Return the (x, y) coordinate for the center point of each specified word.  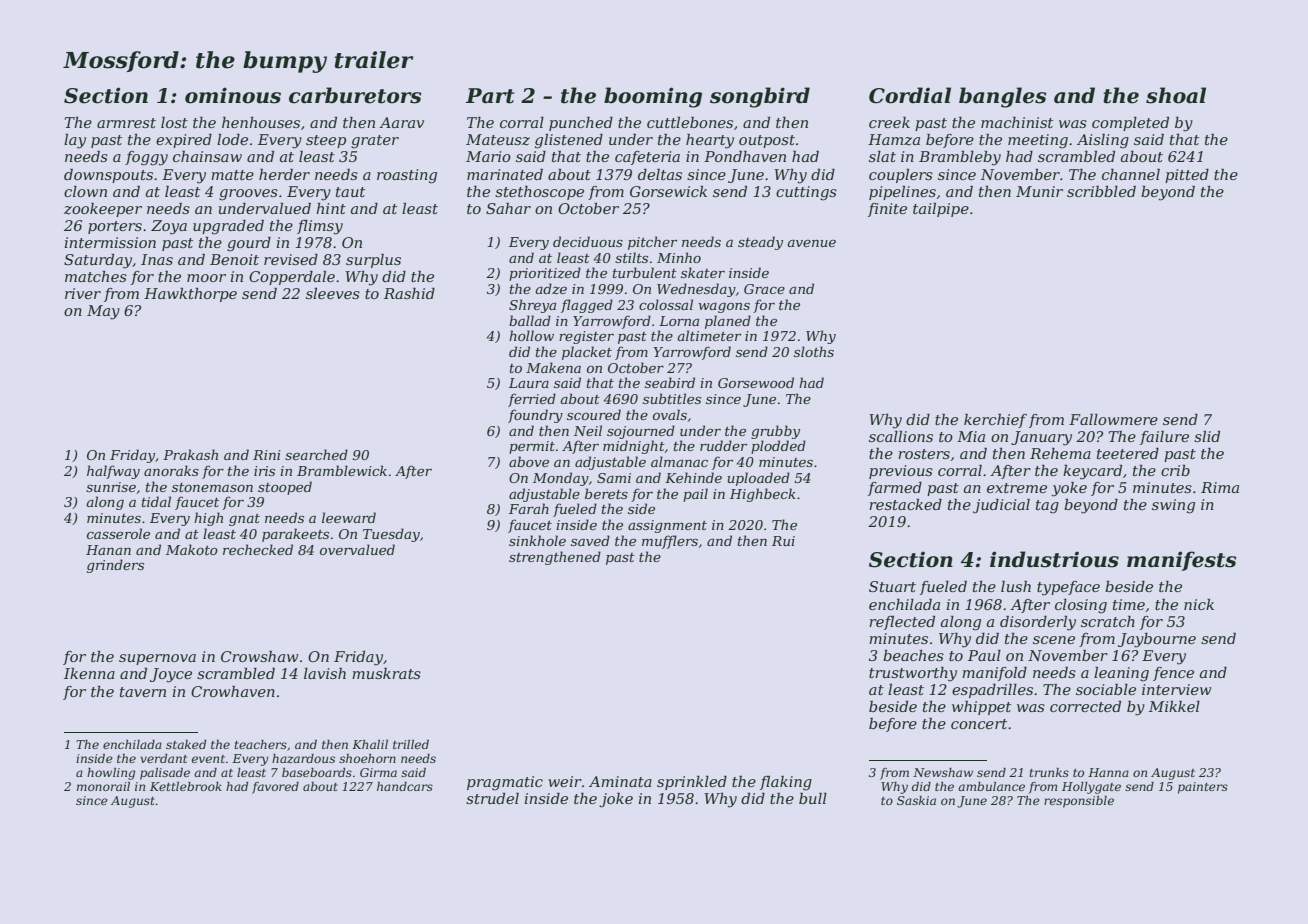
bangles (1003, 97)
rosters (924, 454)
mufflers (670, 542)
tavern (143, 692)
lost (174, 122)
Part (490, 96)
